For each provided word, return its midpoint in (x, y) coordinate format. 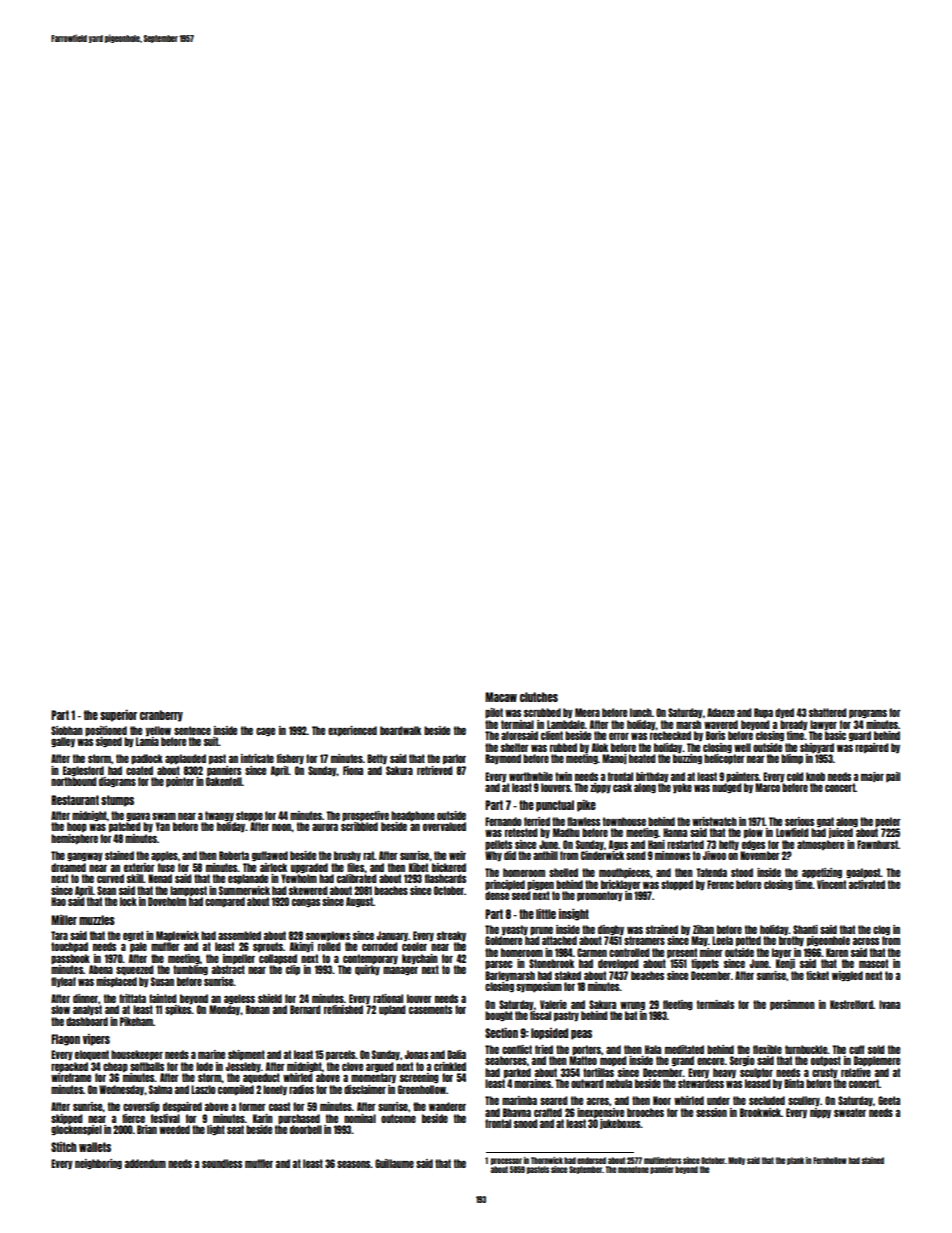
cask (622, 787)
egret (133, 936)
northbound (74, 781)
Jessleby (243, 1067)
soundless (222, 1163)
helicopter (724, 759)
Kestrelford (851, 1004)
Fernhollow (830, 1160)
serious (799, 821)
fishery (290, 759)
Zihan (703, 929)
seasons (354, 1164)
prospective (365, 816)
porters (586, 1050)
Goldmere (503, 940)
